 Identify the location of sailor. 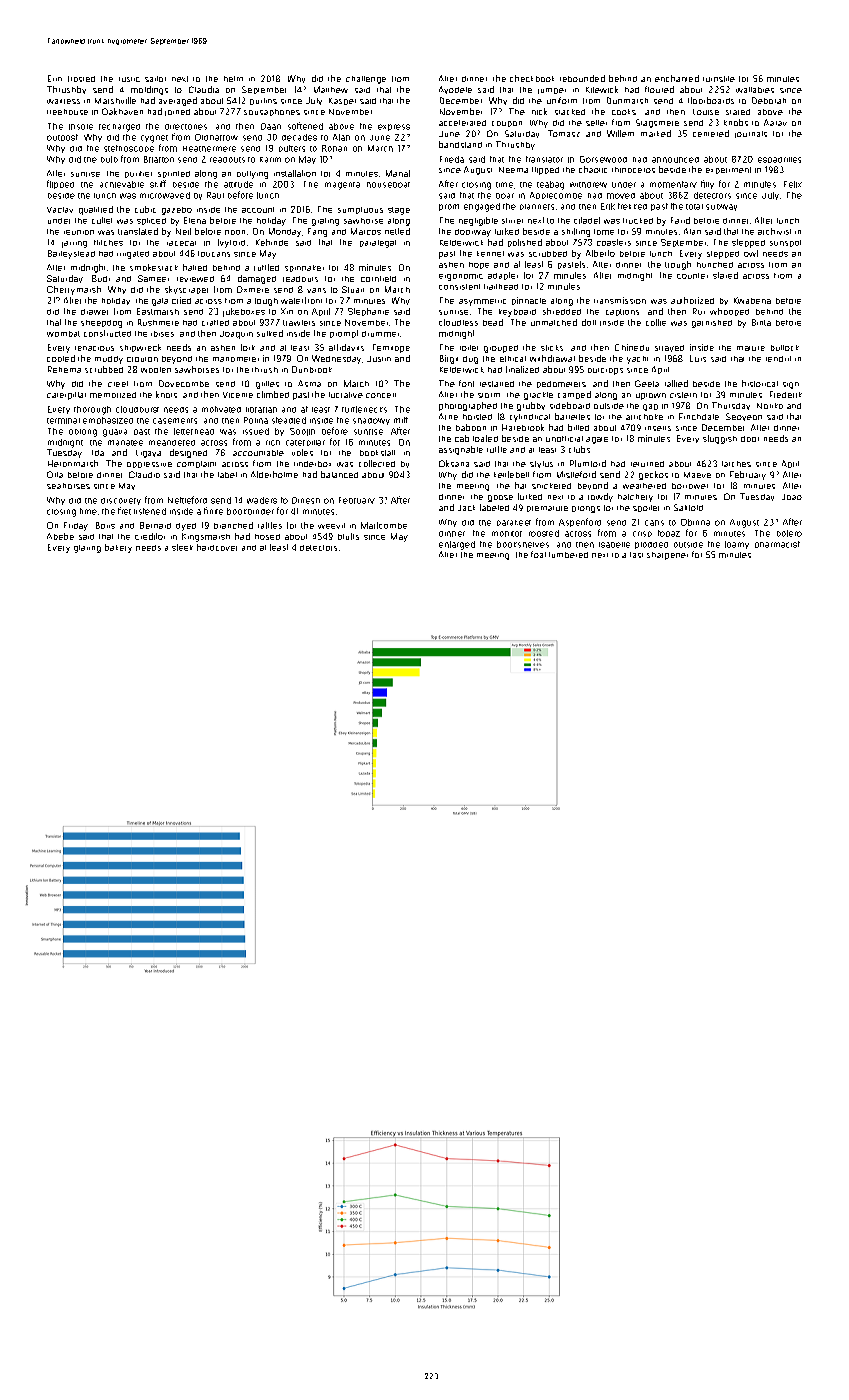
(155, 79).
